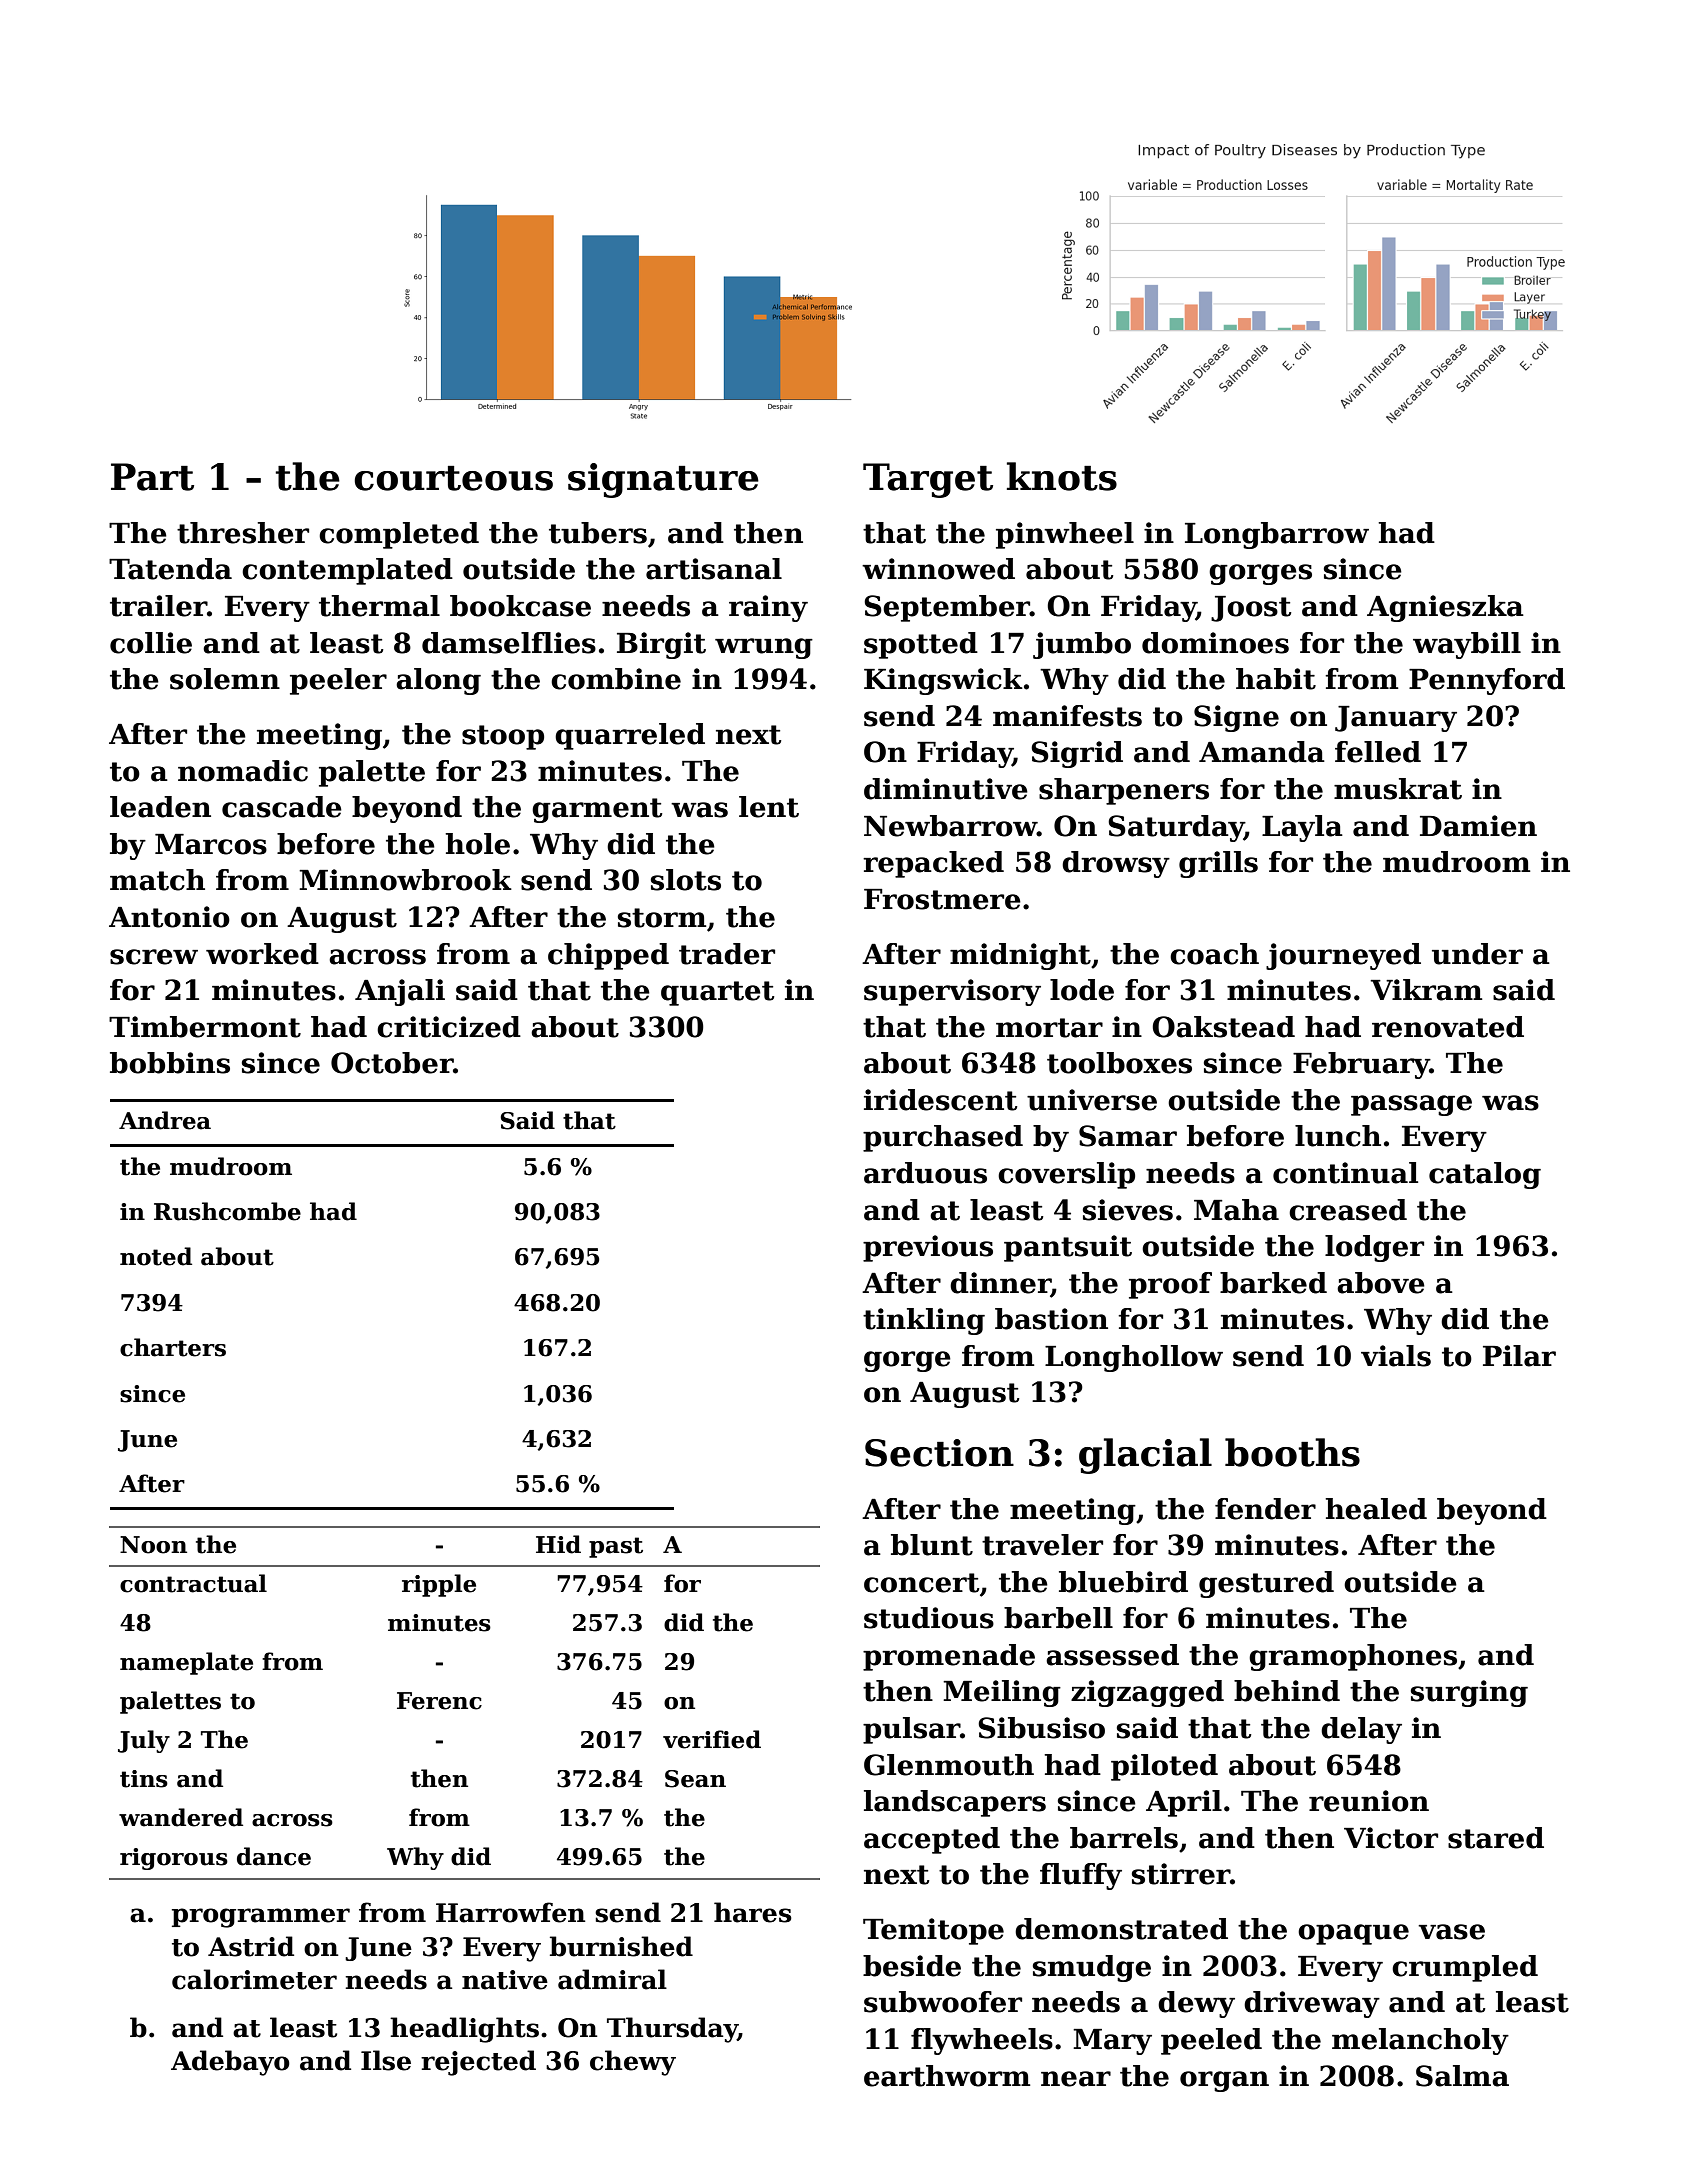 This document has width=1683, height=2178. I want to click on Meiling, so click(1002, 1693).
